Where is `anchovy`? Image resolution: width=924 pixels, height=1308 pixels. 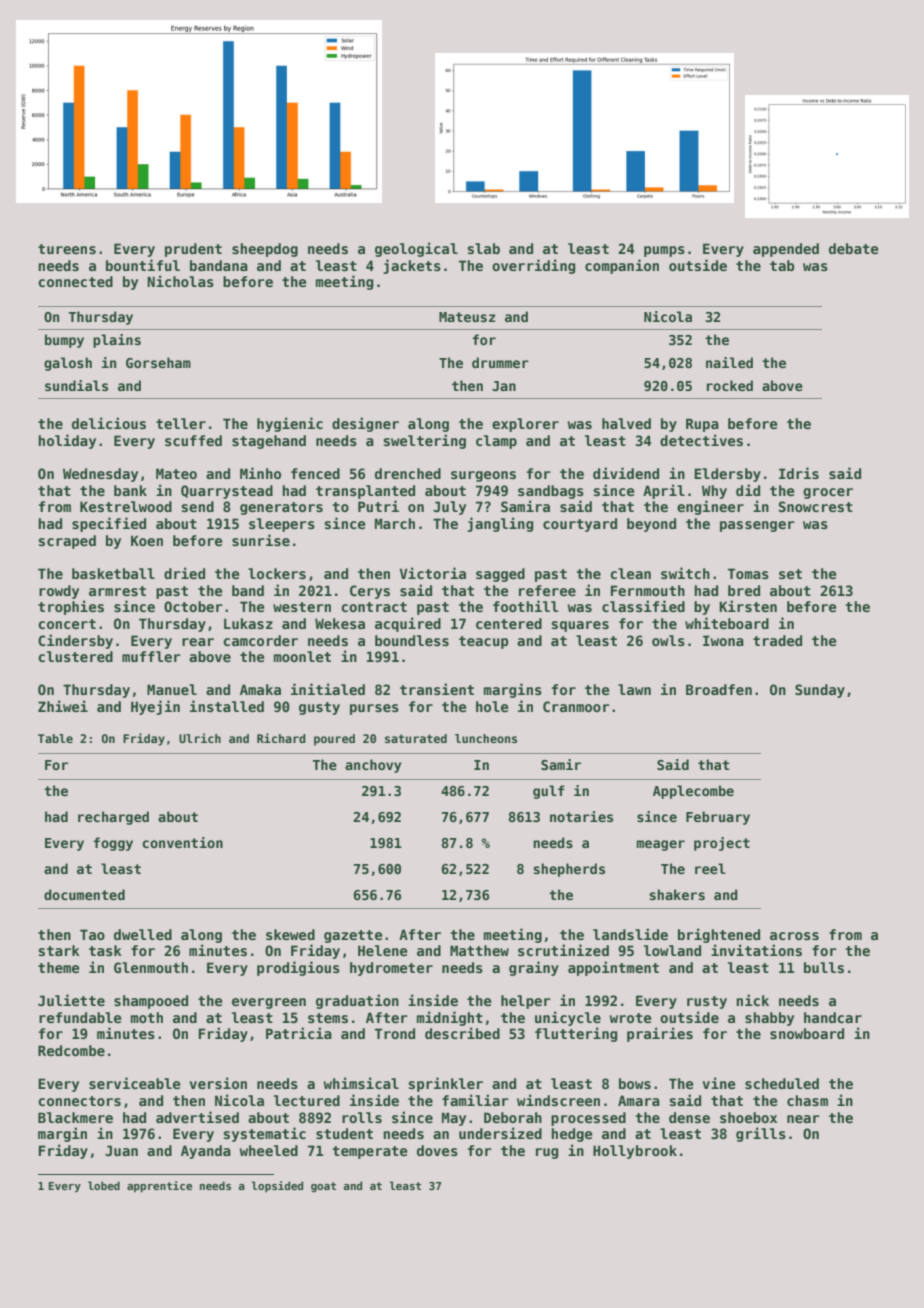
anchovy is located at coordinates (373, 766).
